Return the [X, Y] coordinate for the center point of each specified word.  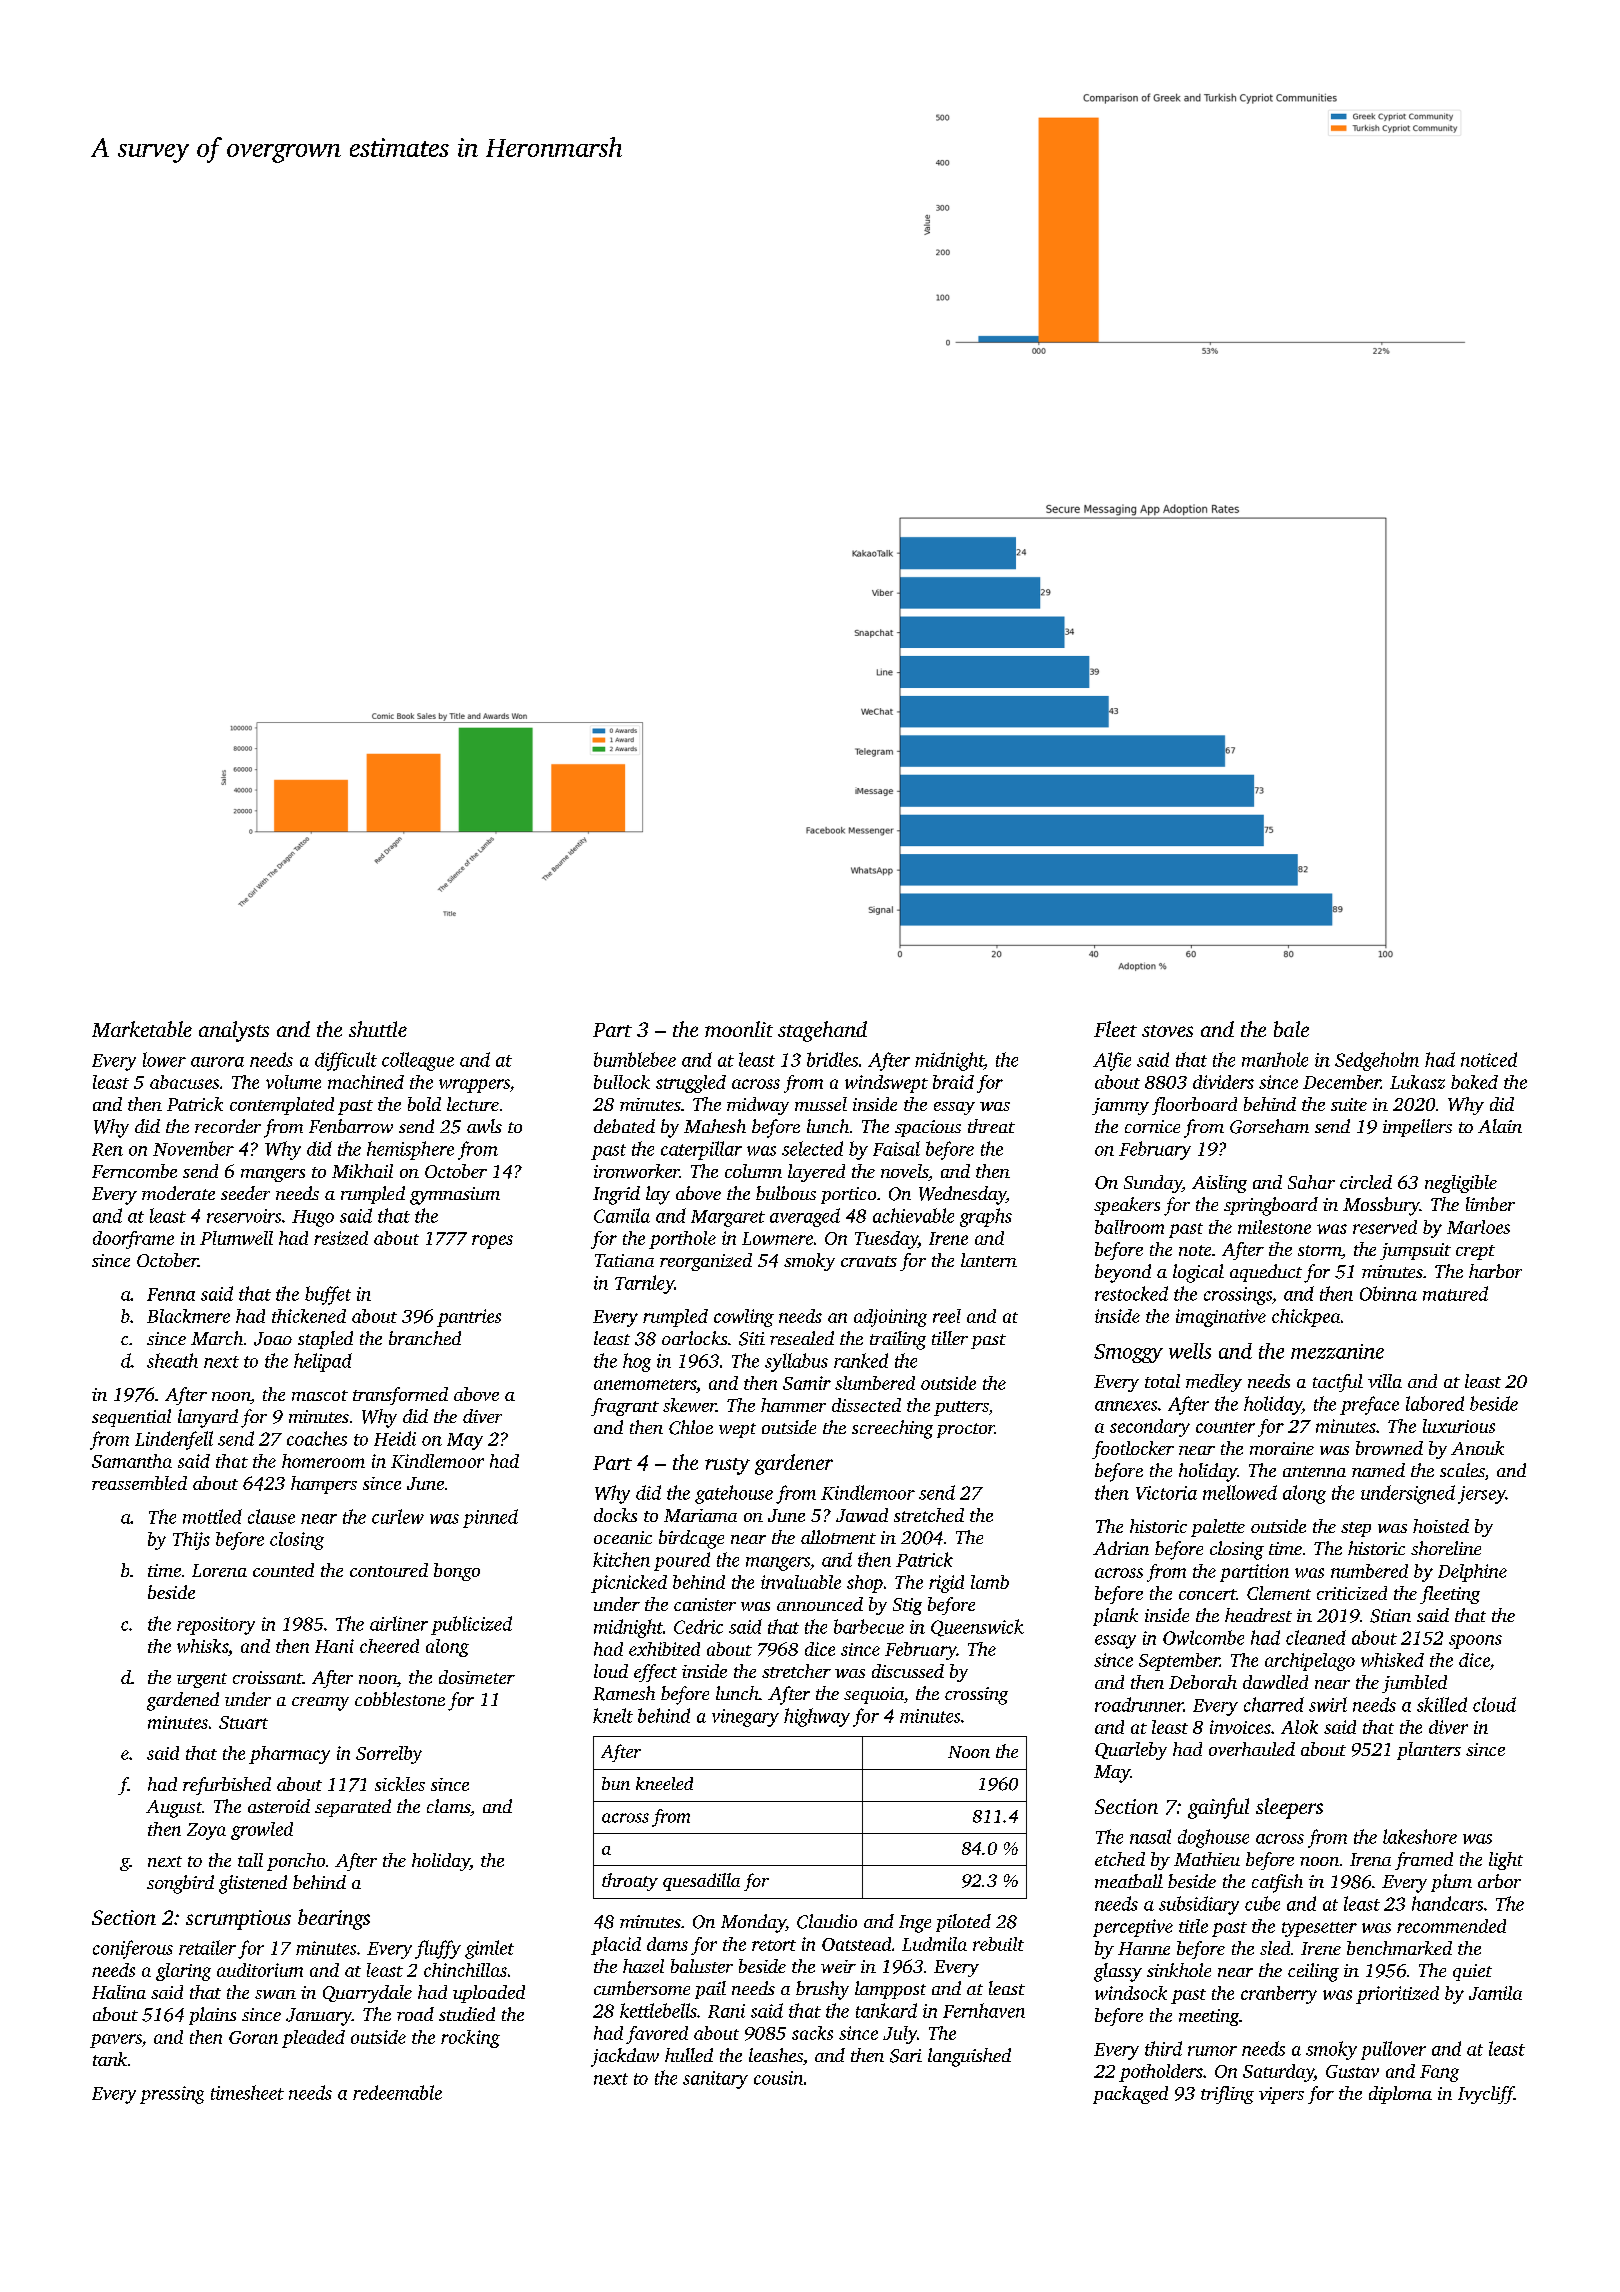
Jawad [862, 1515]
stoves [1167, 1031]
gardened [183, 1701]
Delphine [1472, 1573]
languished [969, 2057]
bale [1291, 1029]
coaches [317, 1438]
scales [1462, 1470]
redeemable [397, 2092]
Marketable [142, 1029]
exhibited [664, 1649]
